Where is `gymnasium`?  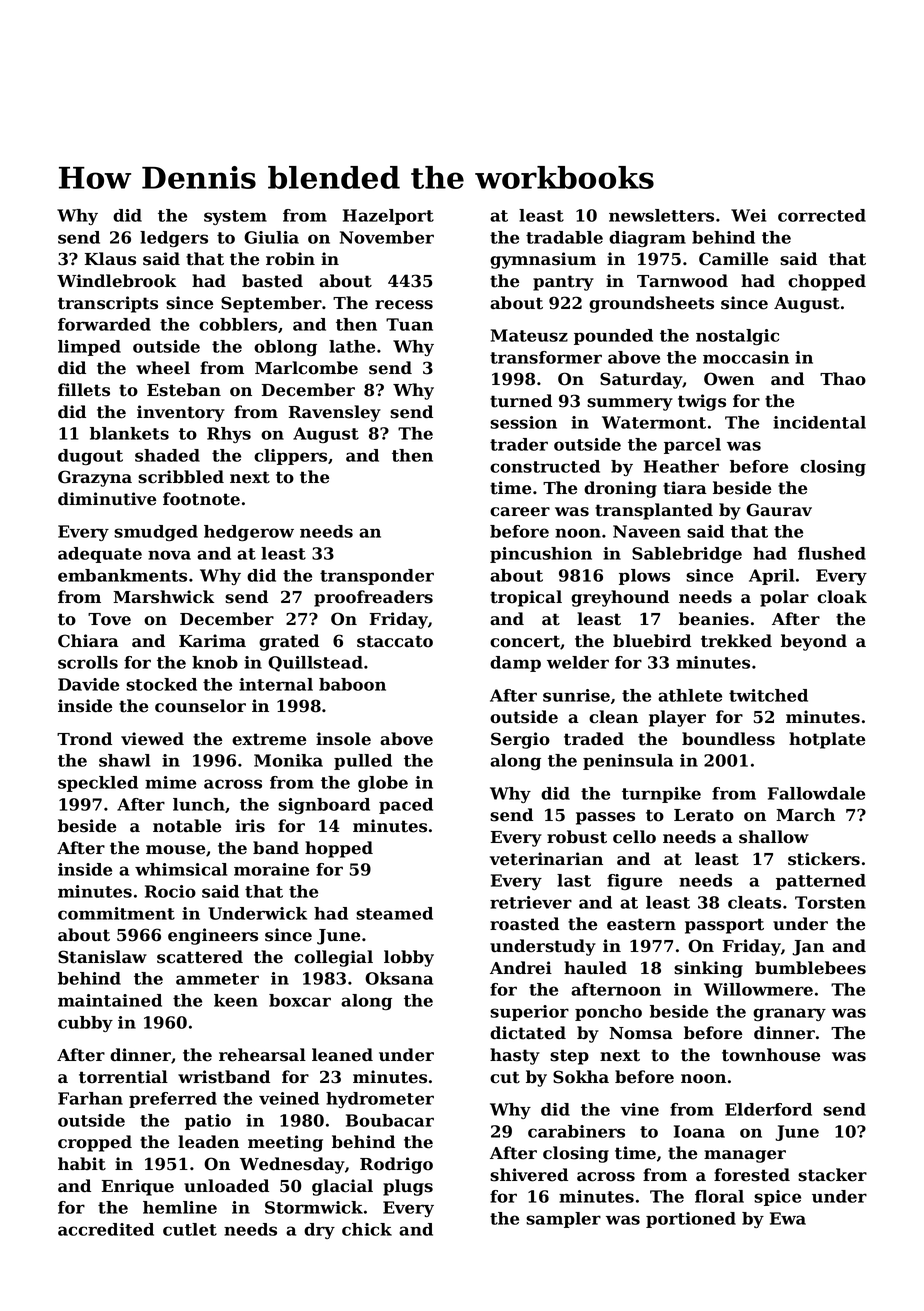
gymnasium is located at coordinates (543, 260).
